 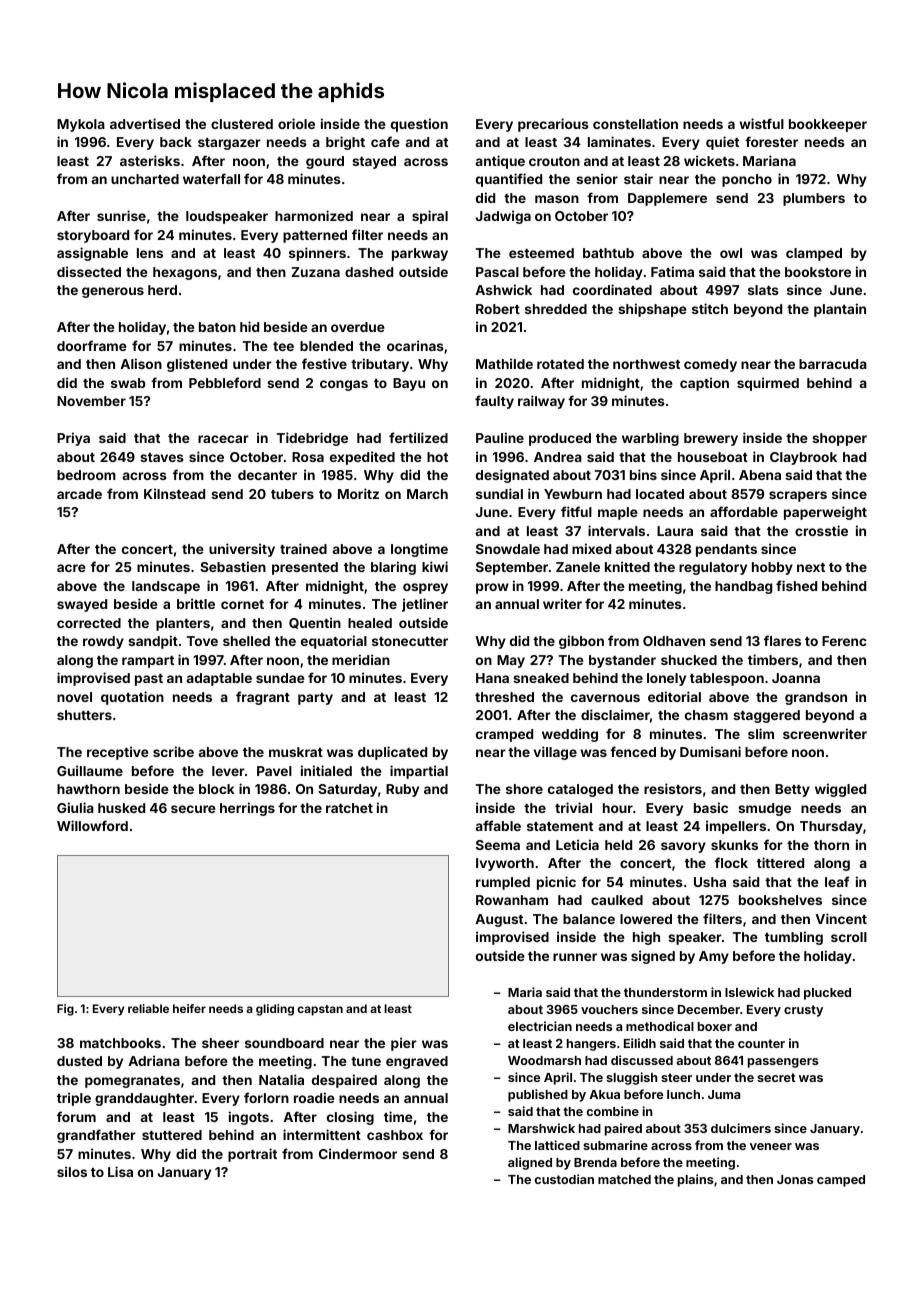 I want to click on Tove, so click(x=202, y=641).
